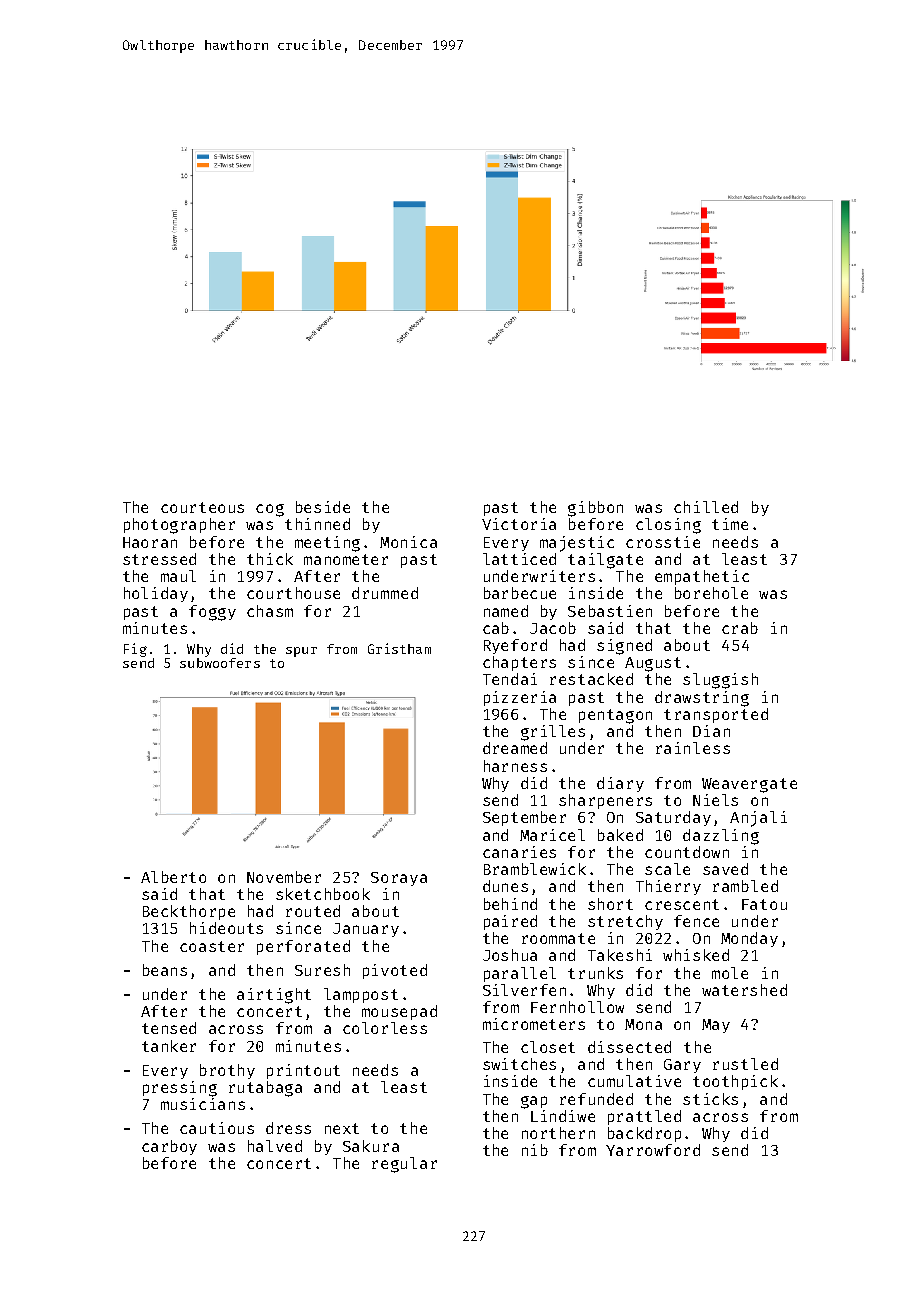 Image resolution: width=924 pixels, height=1311 pixels. I want to click on Sakura, so click(371, 1146).
